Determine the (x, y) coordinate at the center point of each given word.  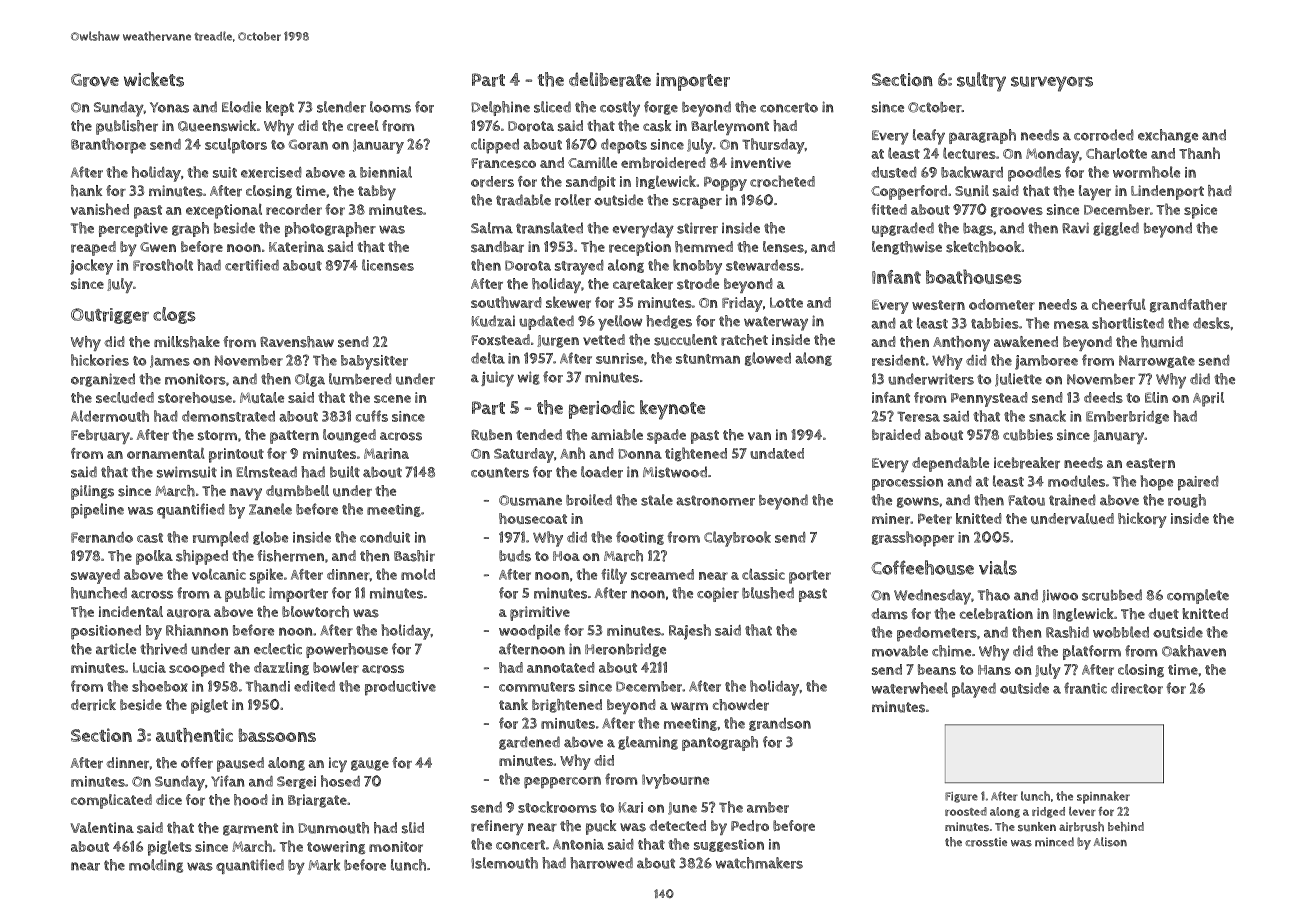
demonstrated (228, 416)
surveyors (1052, 84)
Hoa (566, 556)
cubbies (1028, 435)
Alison (1110, 842)
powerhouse (347, 650)
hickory (1142, 520)
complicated (111, 801)
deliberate (610, 79)
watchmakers (759, 863)
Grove (95, 80)
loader (602, 472)
